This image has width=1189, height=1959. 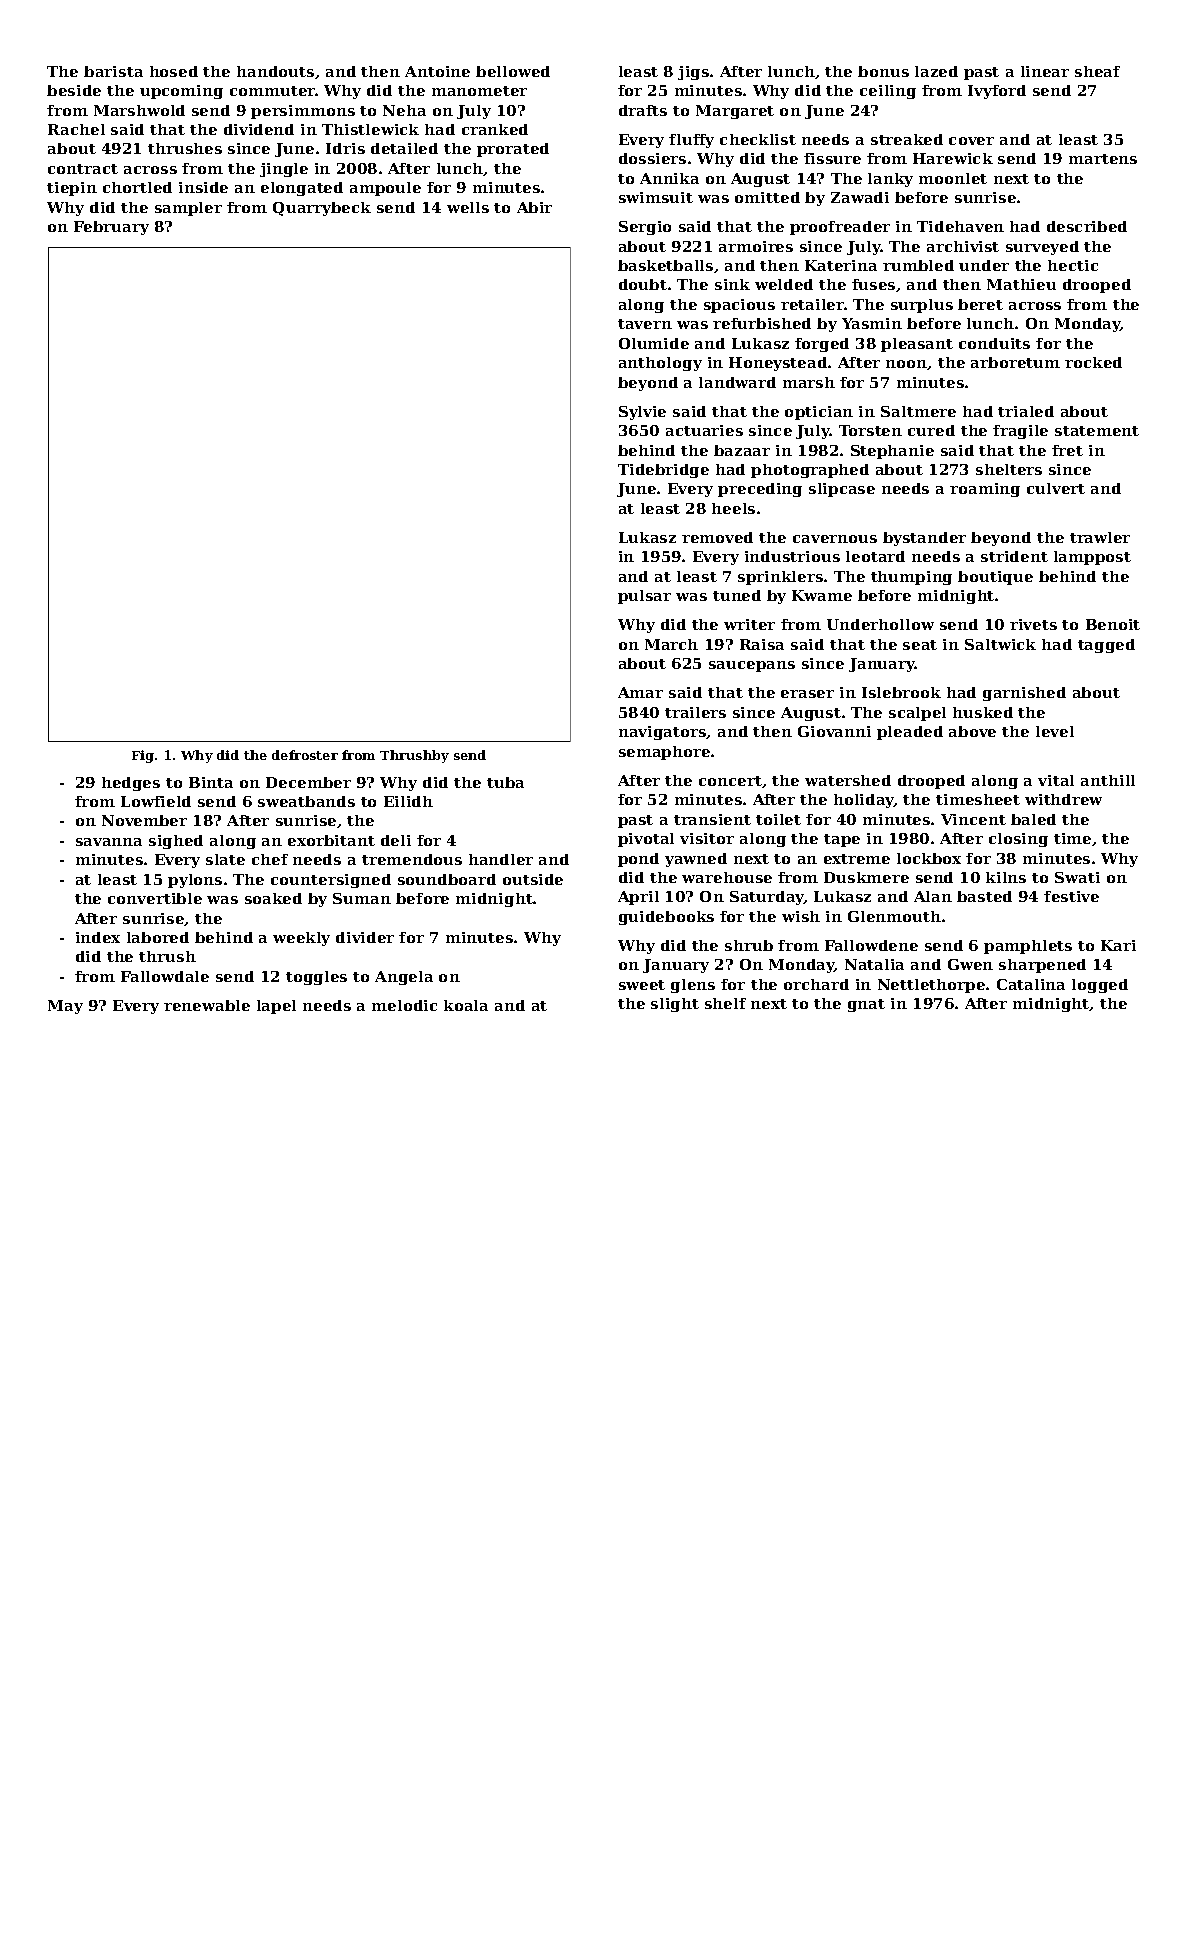 What do you see at coordinates (1015, 362) in the image?
I see `arboretum` at bounding box center [1015, 362].
